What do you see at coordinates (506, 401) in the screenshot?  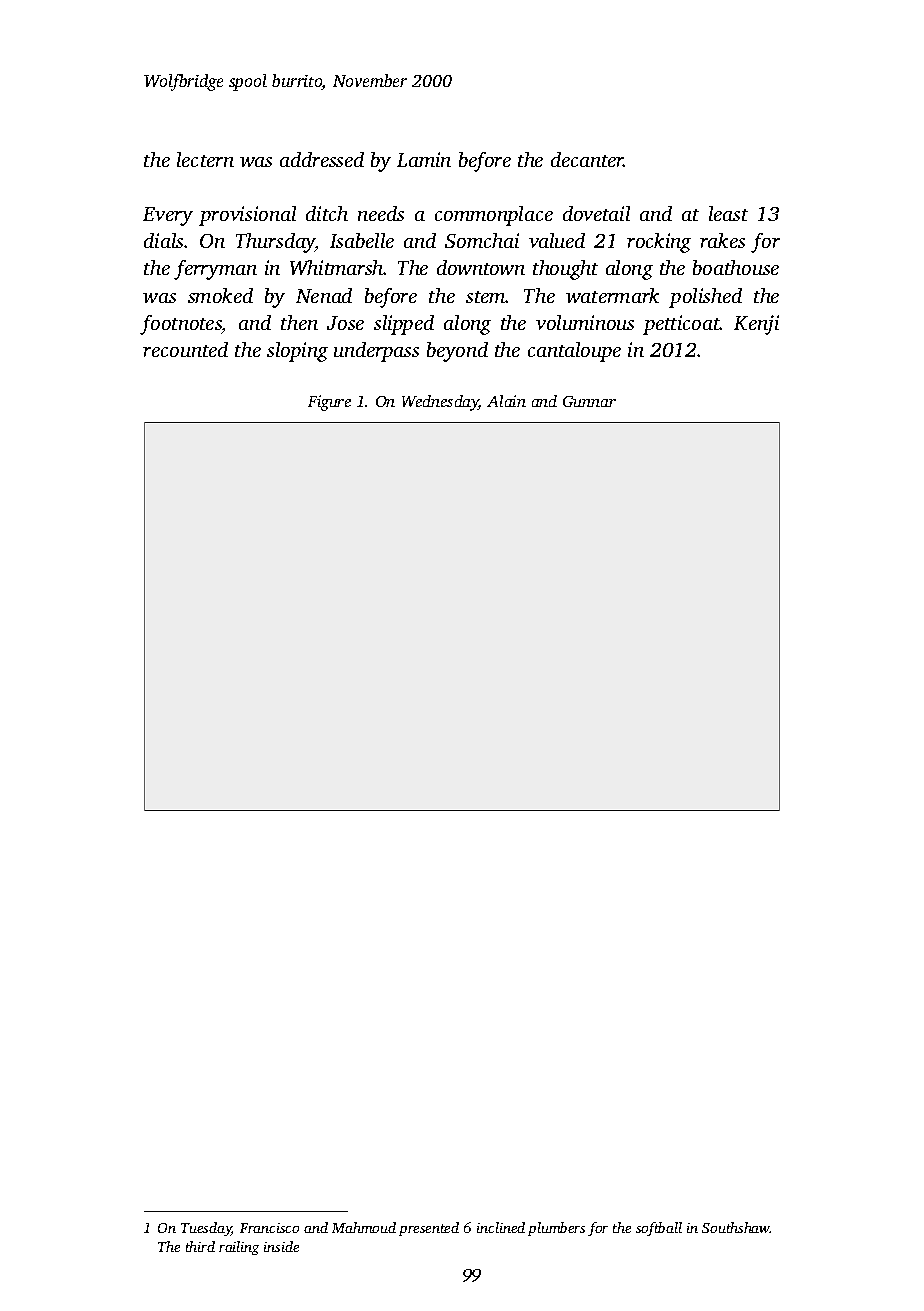 I see `Alain` at bounding box center [506, 401].
